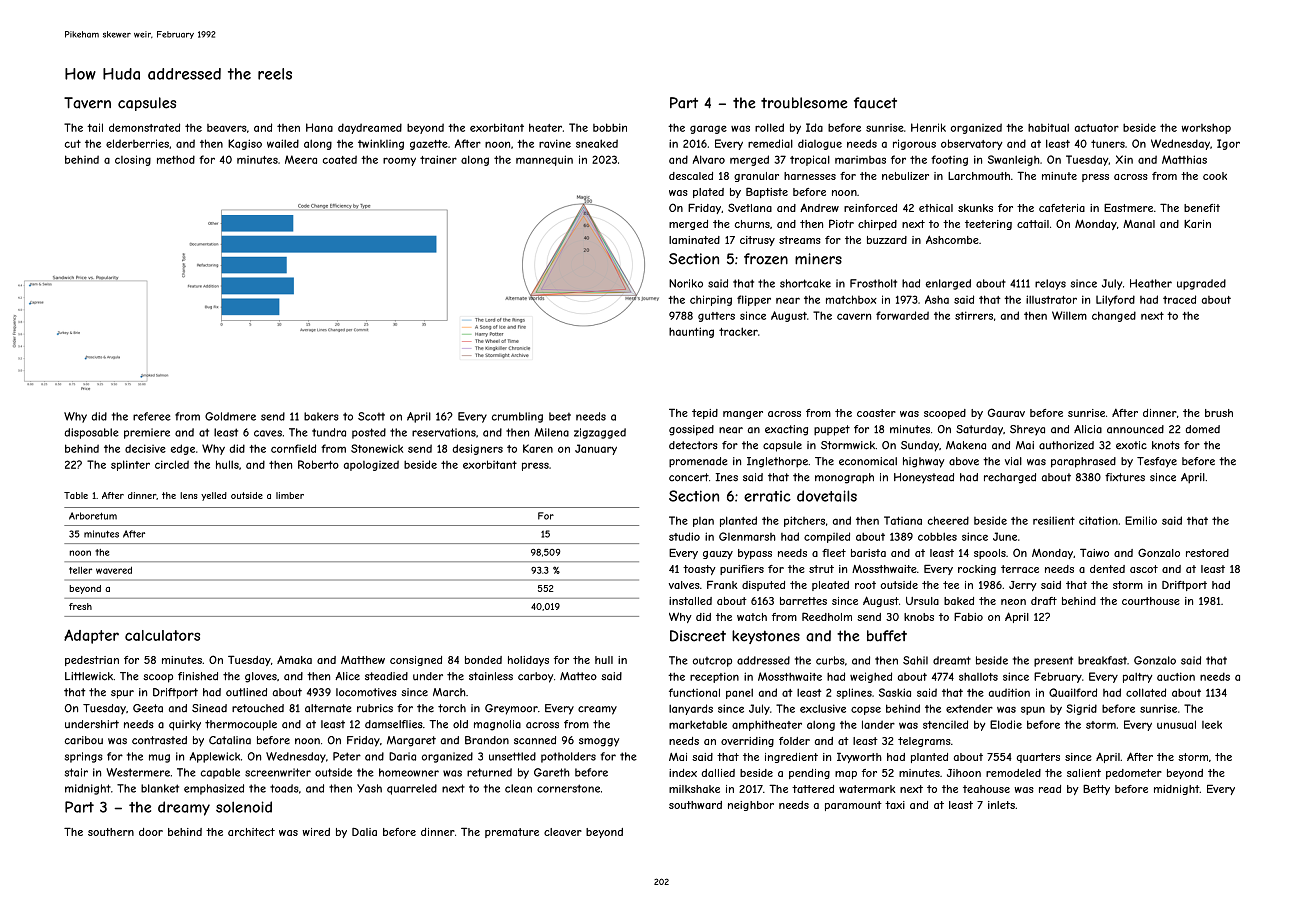 The height and width of the screenshot is (924, 1308). Describe the element at coordinates (87, 103) in the screenshot. I see `Tavern` at that location.
